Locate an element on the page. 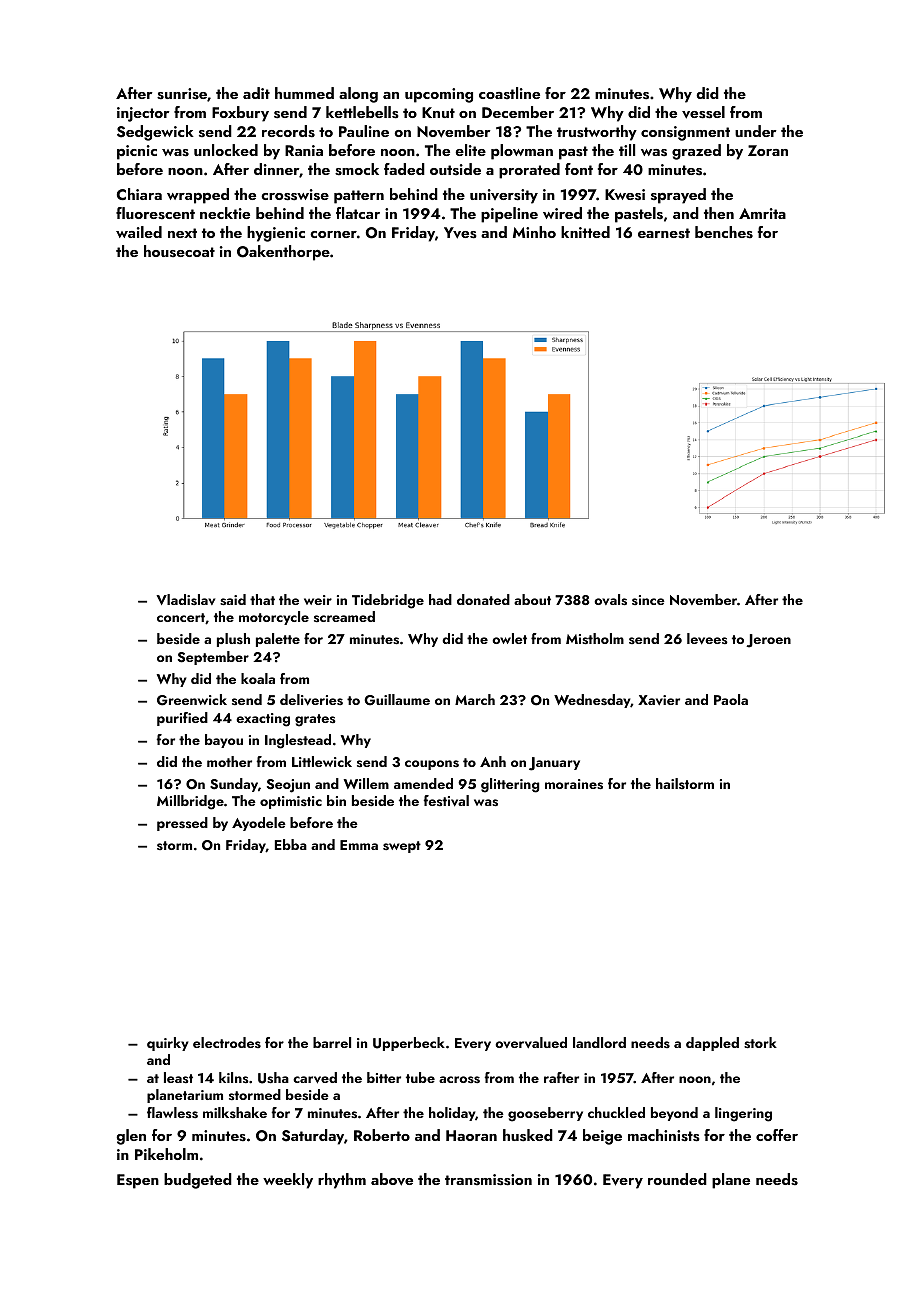 The height and width of the image is (1307, 920). weekly is located at coordinates (288, 1181).
